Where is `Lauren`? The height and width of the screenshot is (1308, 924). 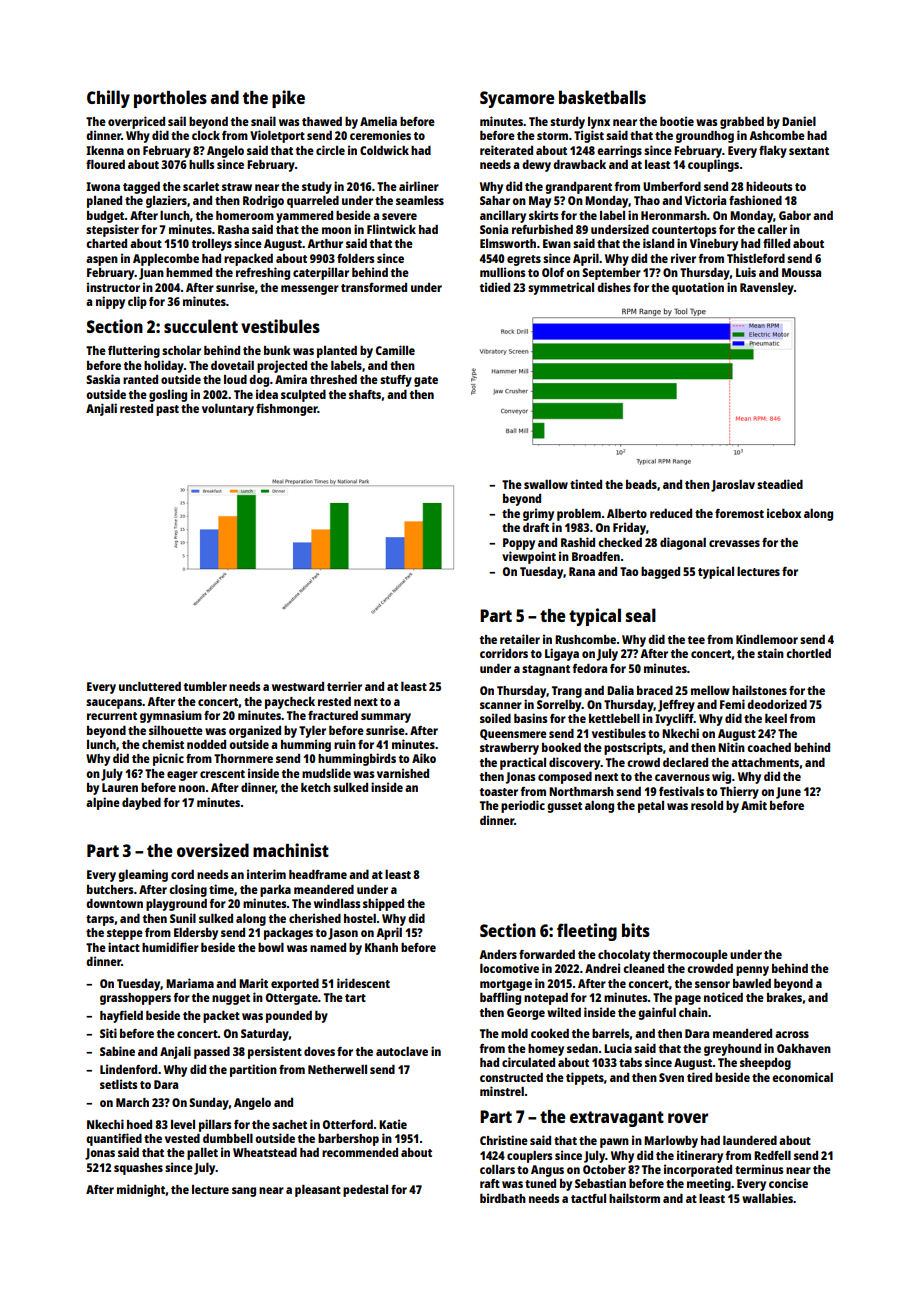
Lauren is located at coordinates (120, 787).
